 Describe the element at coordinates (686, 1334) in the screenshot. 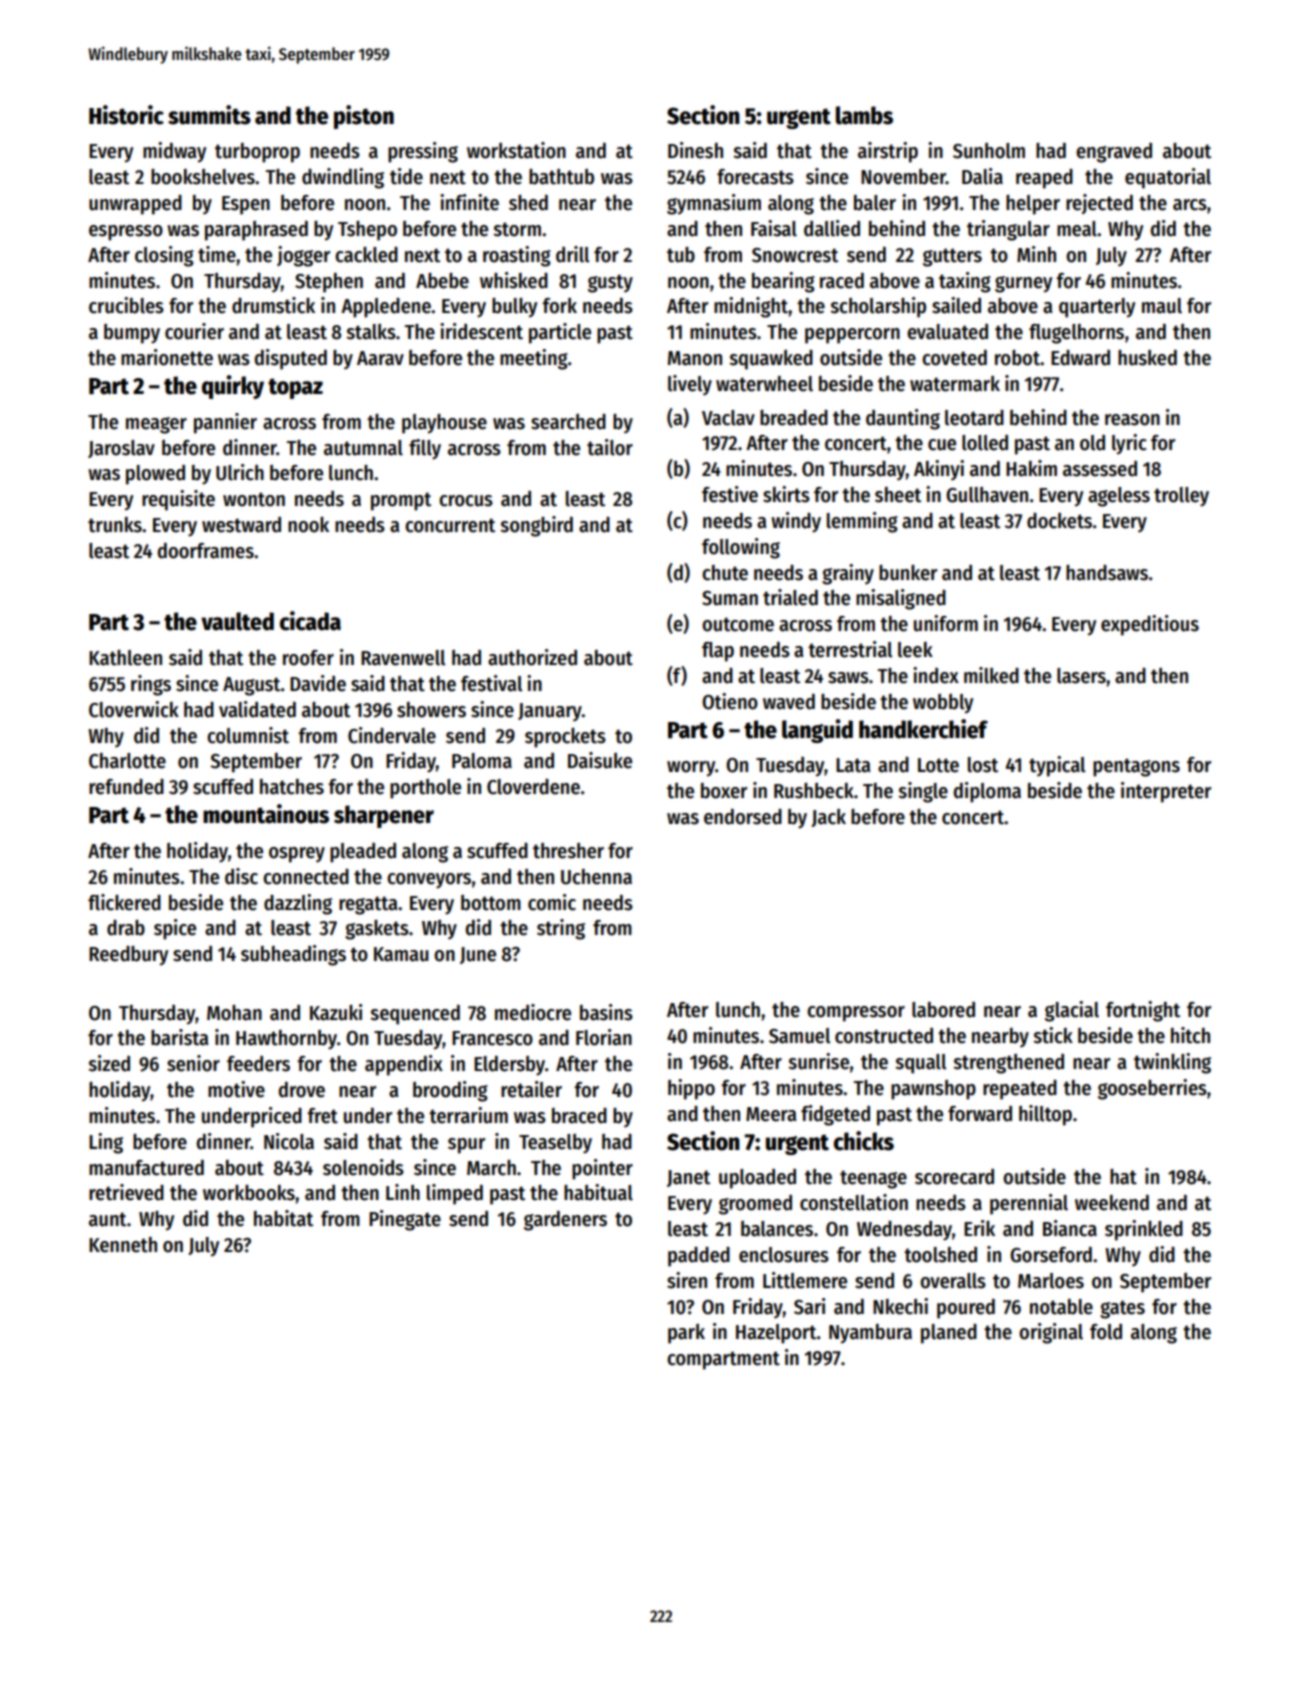

I see `park` at that location.
